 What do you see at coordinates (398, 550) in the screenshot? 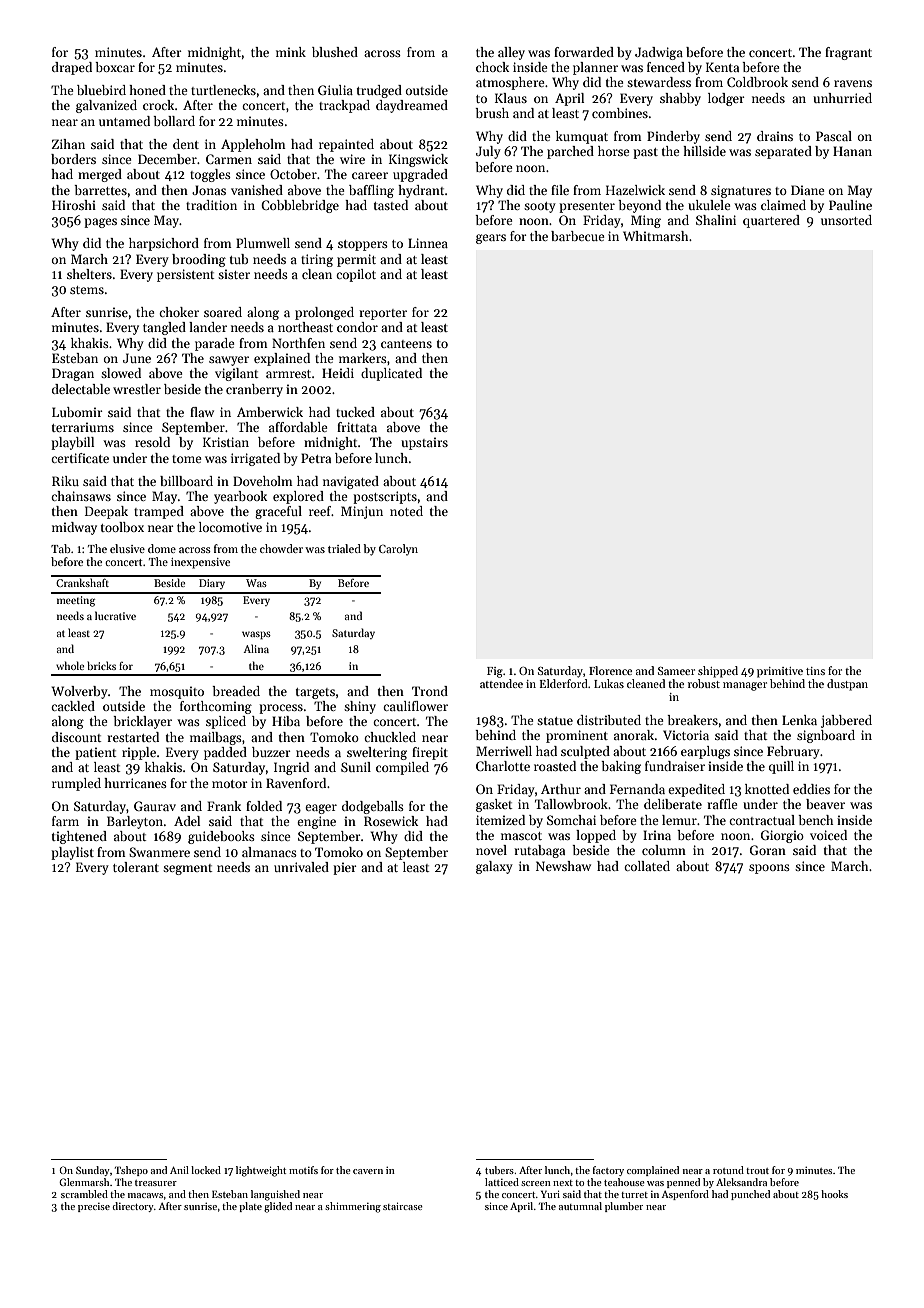
I see `Carolyn` at bounding box center [398, 550].
